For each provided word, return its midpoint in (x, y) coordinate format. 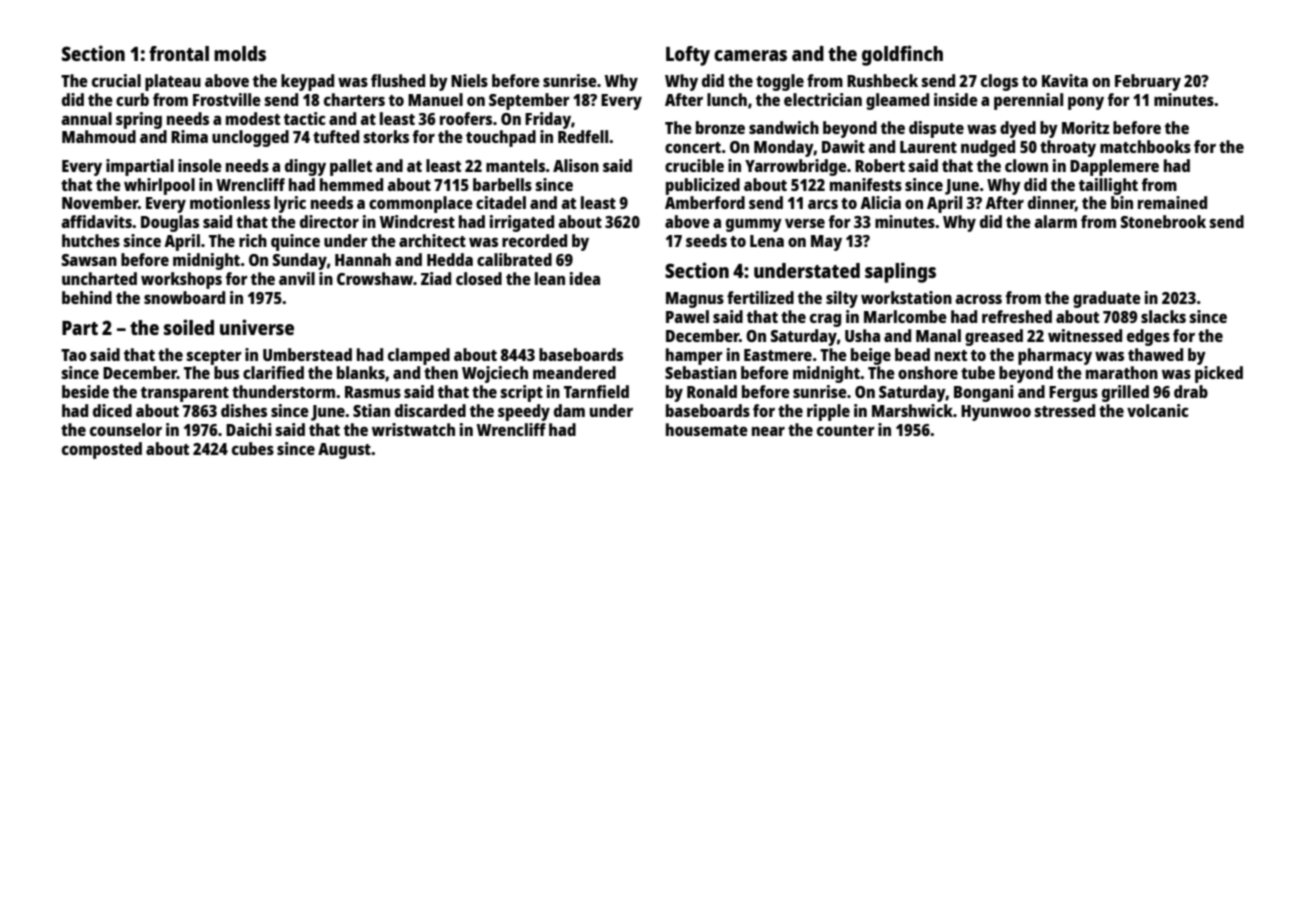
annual (86, 118)
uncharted (99, 278)
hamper (694, 356)
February (1148, 82)
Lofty (688, 56)
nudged (988, 148)
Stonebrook (1163, 221)
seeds (706, 240)
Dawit (843, 146)
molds (240, 53)
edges (1148, 337)
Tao (74, 355)
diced (112, 410)
